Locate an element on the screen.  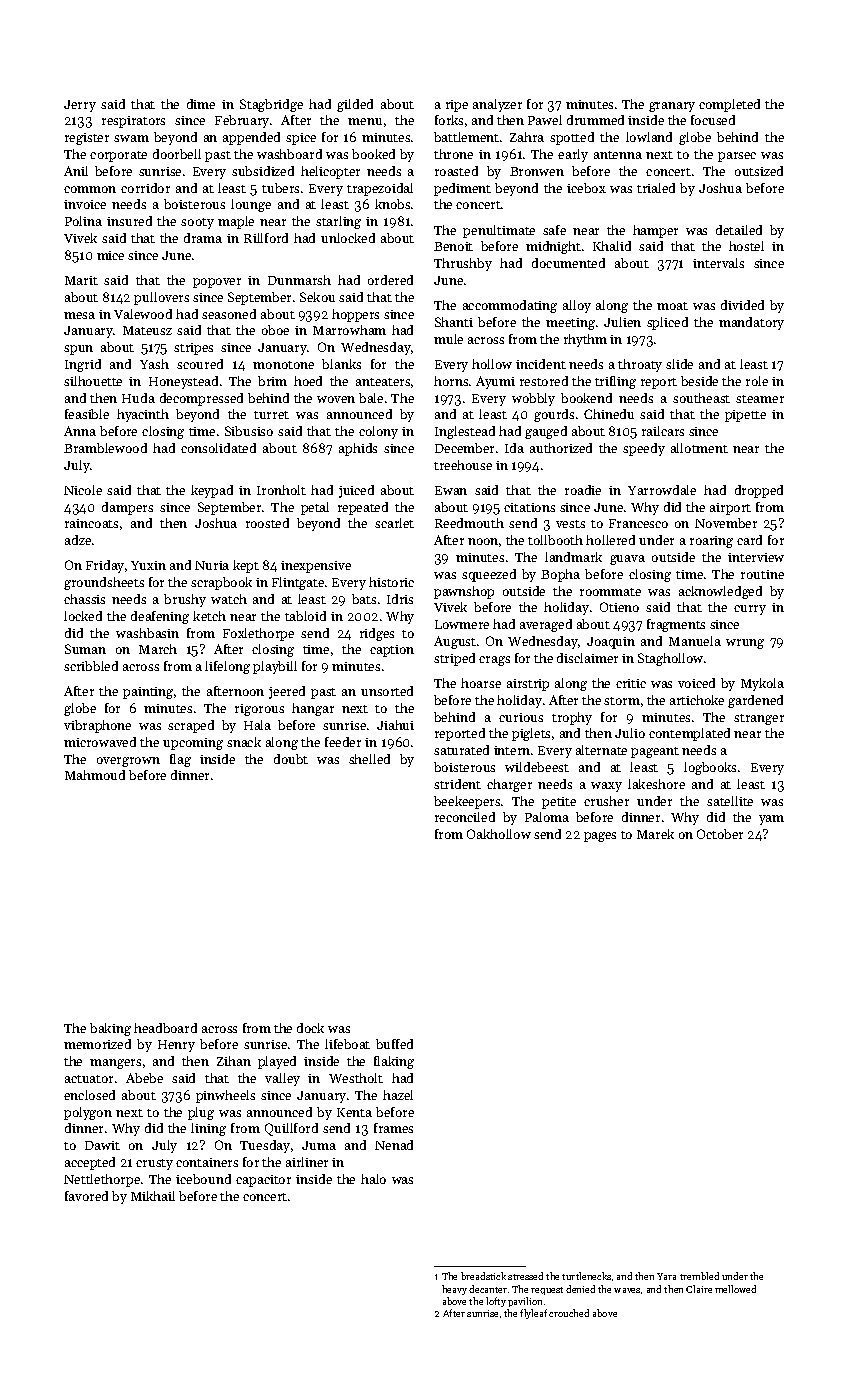
analyzer is located at coordinates (497, 105).
